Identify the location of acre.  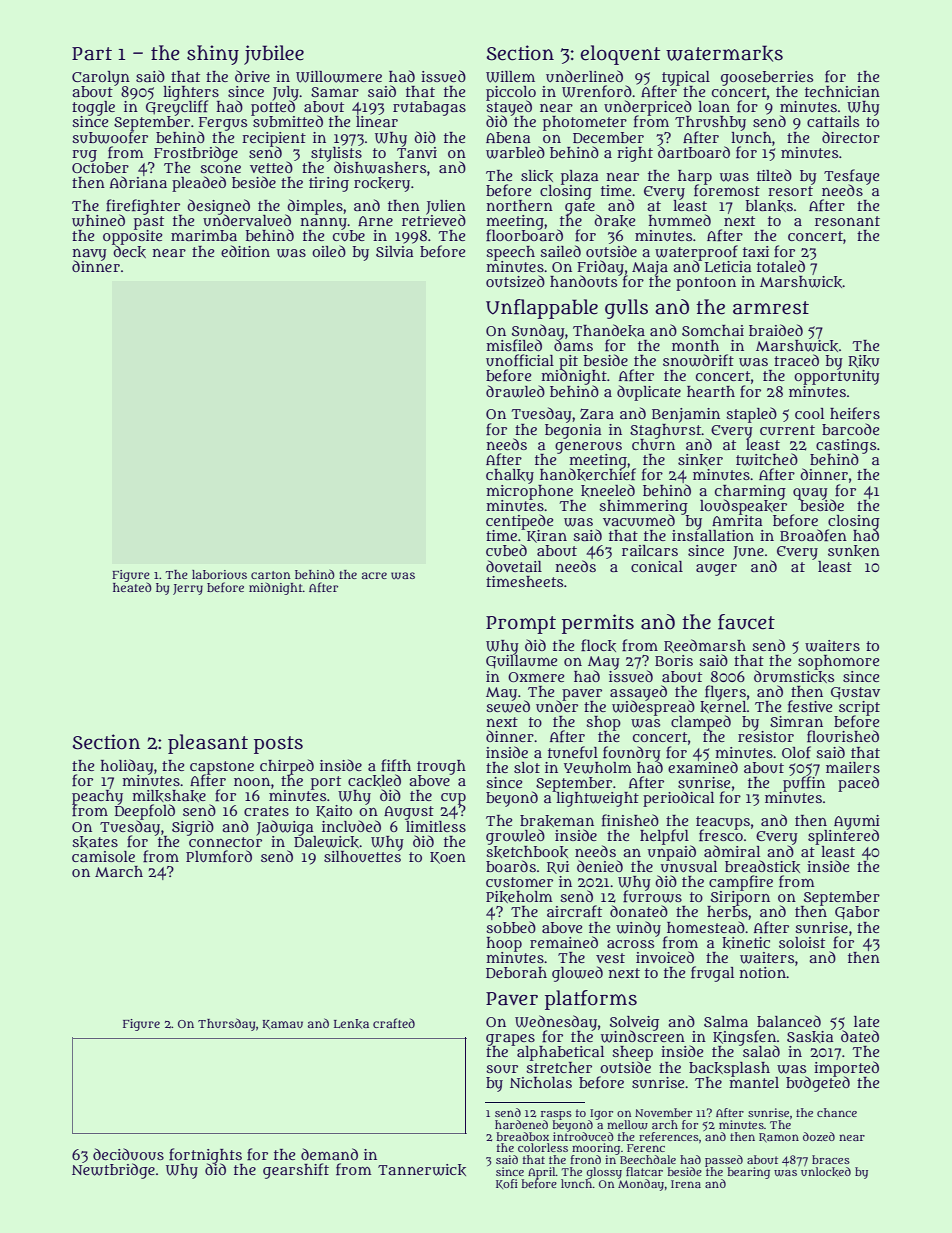
(374, 575).
